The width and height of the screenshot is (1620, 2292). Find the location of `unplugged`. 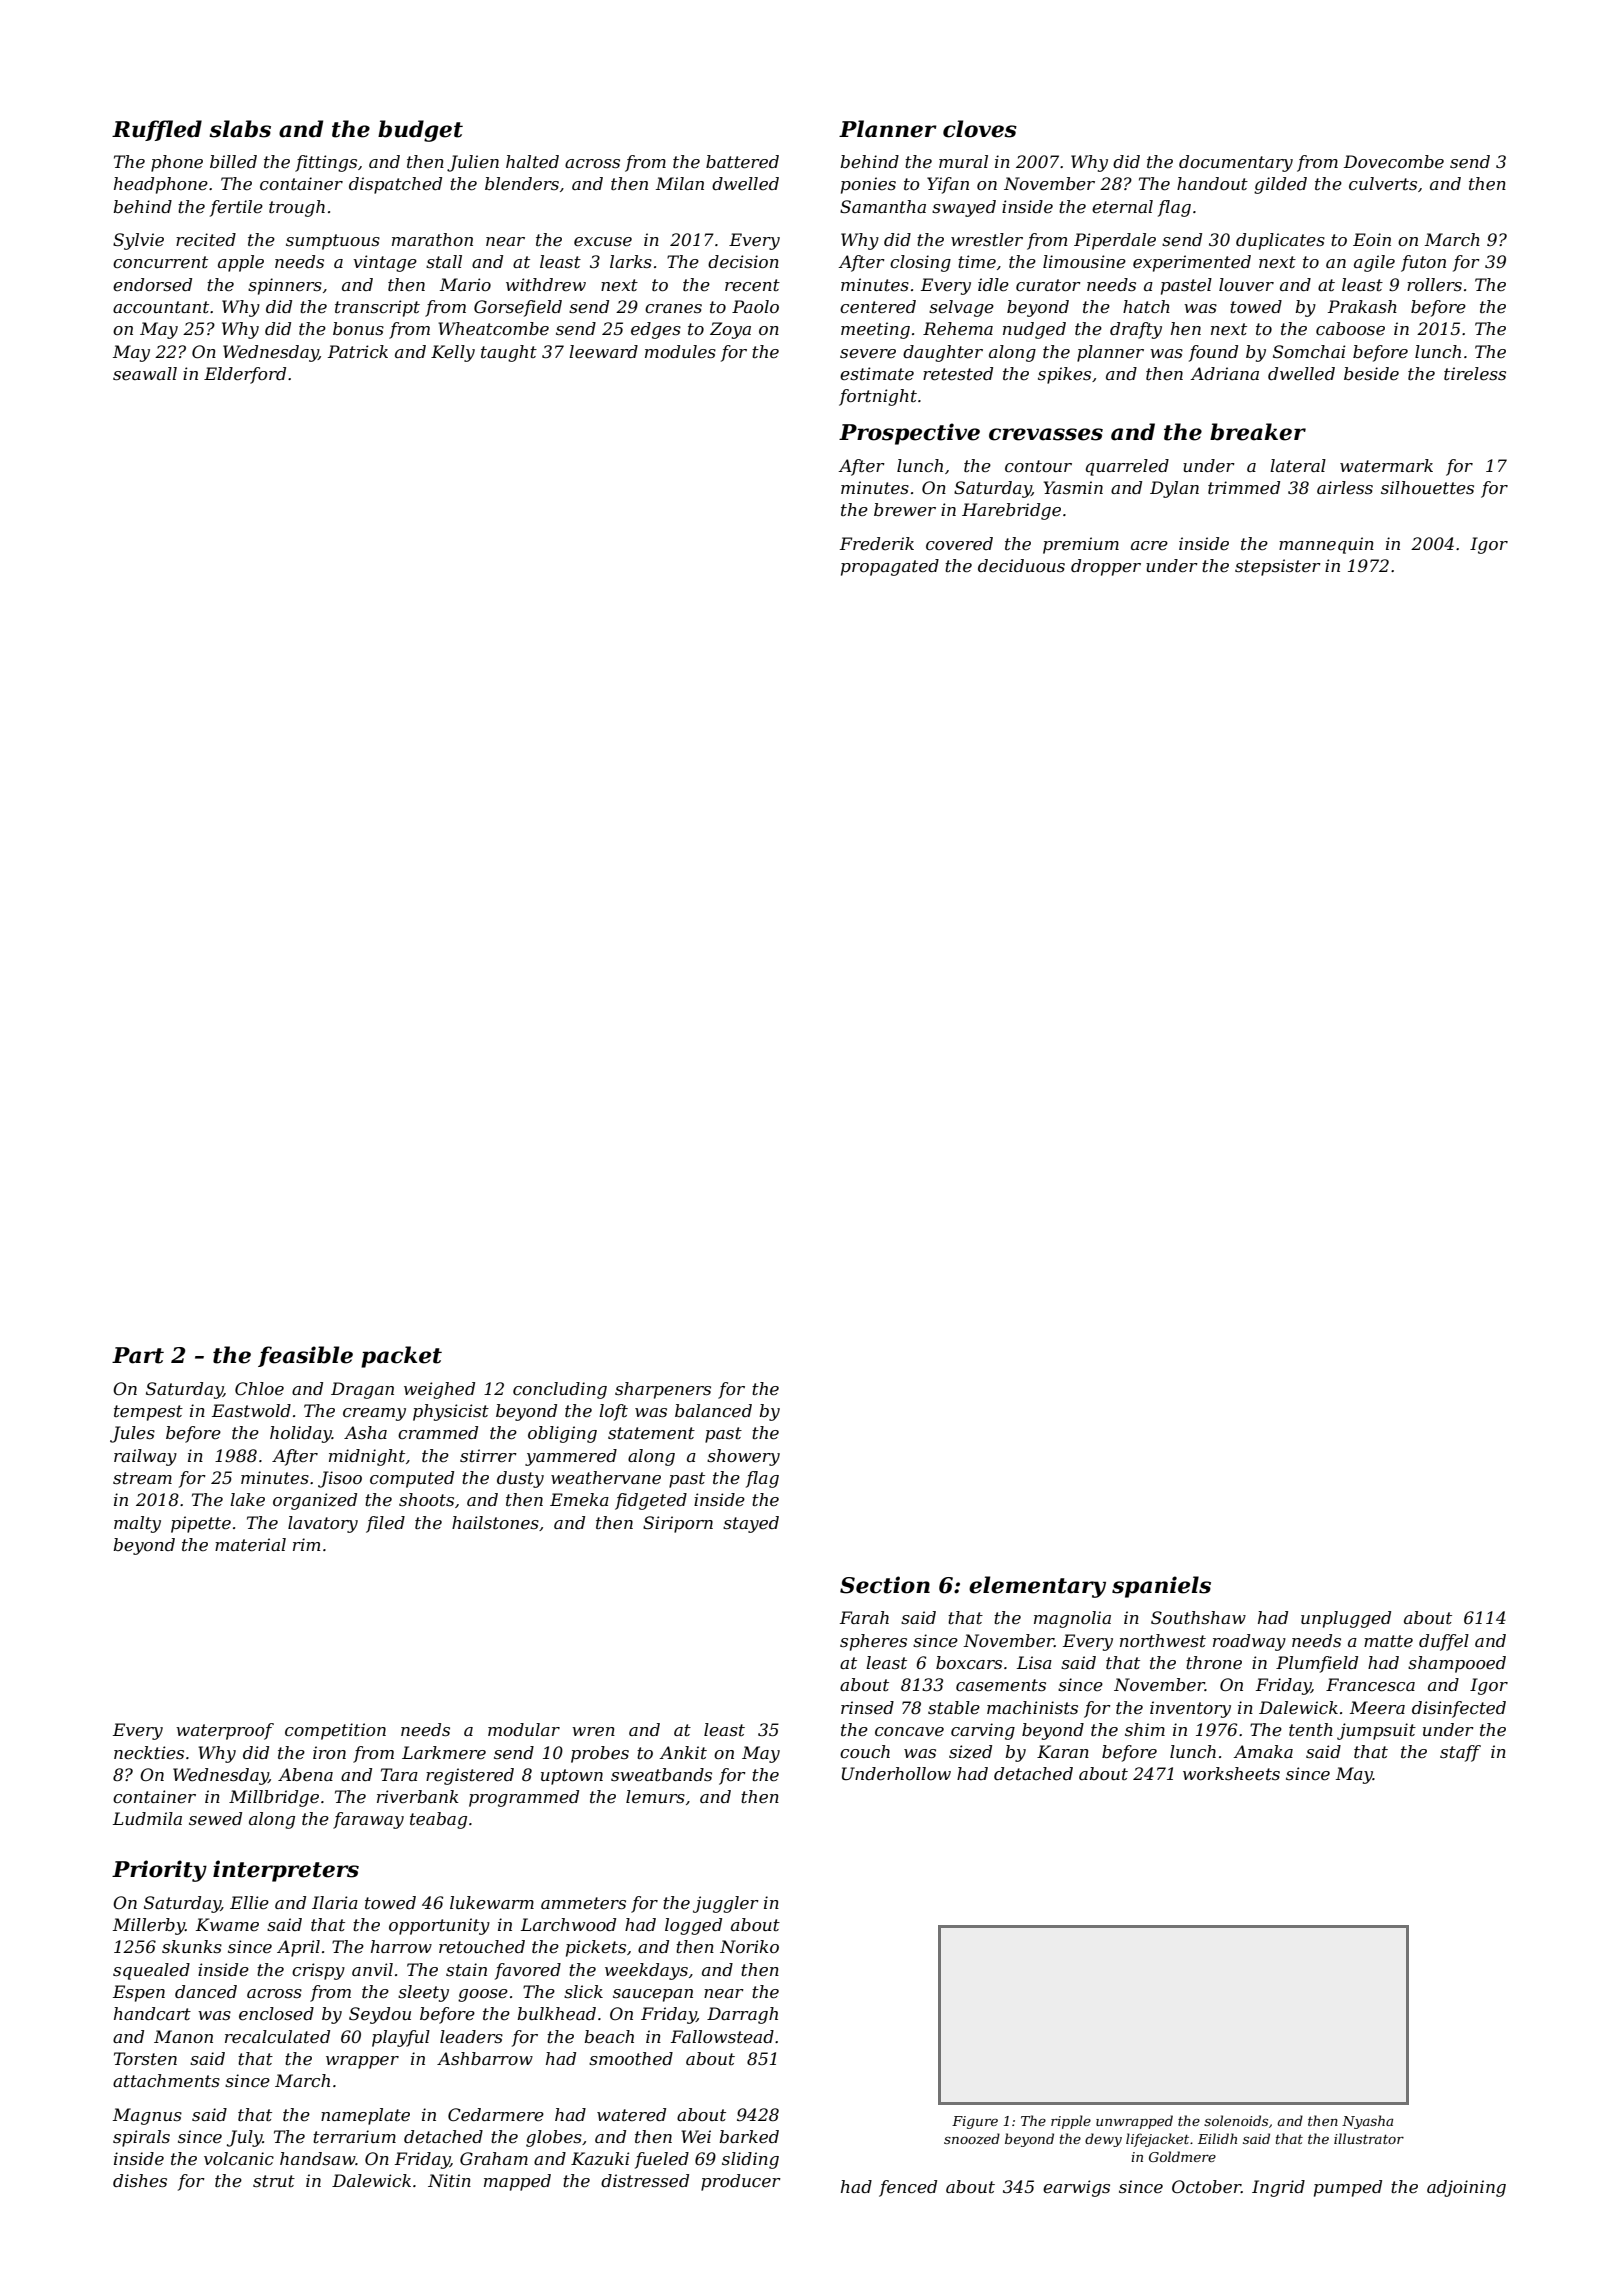

unplugged is located at coordinates (1346, 1619).
